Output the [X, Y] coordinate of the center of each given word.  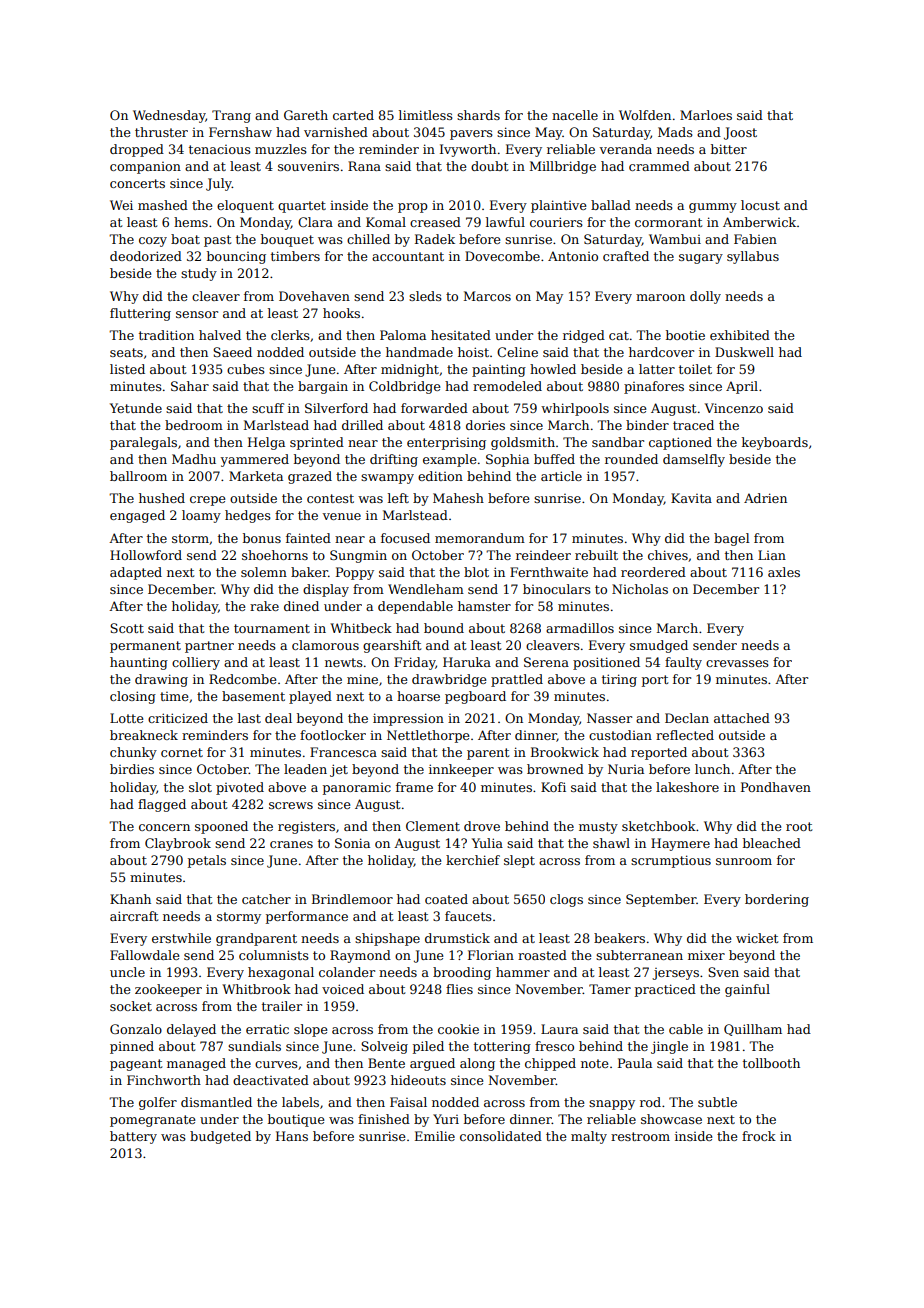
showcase [671, 1119]
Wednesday [169, 116]
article [561, 476]
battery [133, 1137]
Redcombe [242, 679]
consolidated [501, 1136]
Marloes [706, 115]
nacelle [575, 115]
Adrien [765, 498]
